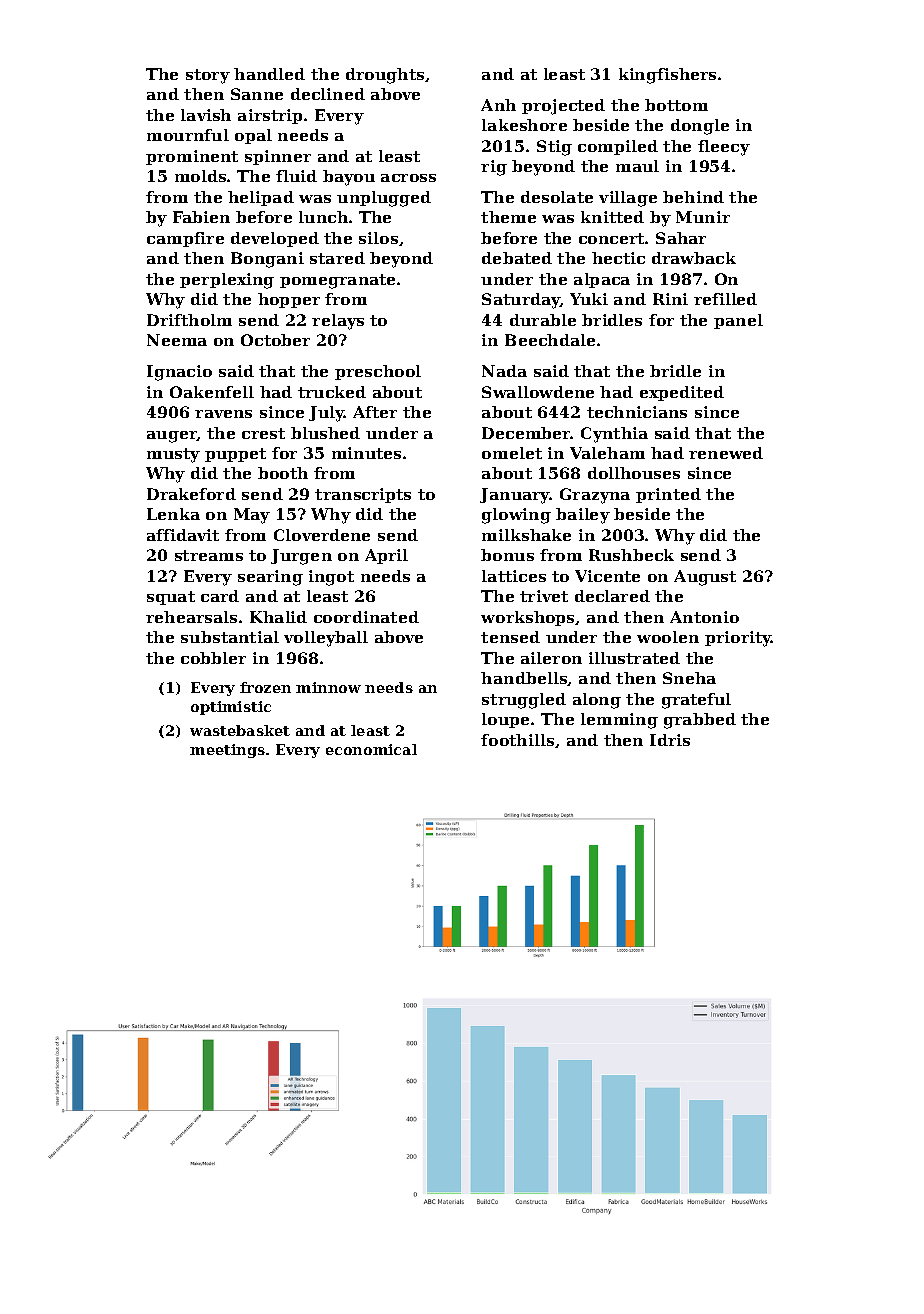 The height and width of the screenshot is (1314, 924). What do you see at coordinates (385, 76) in the screenshot?
I see `droughts` at bounding box center [385, 76].
